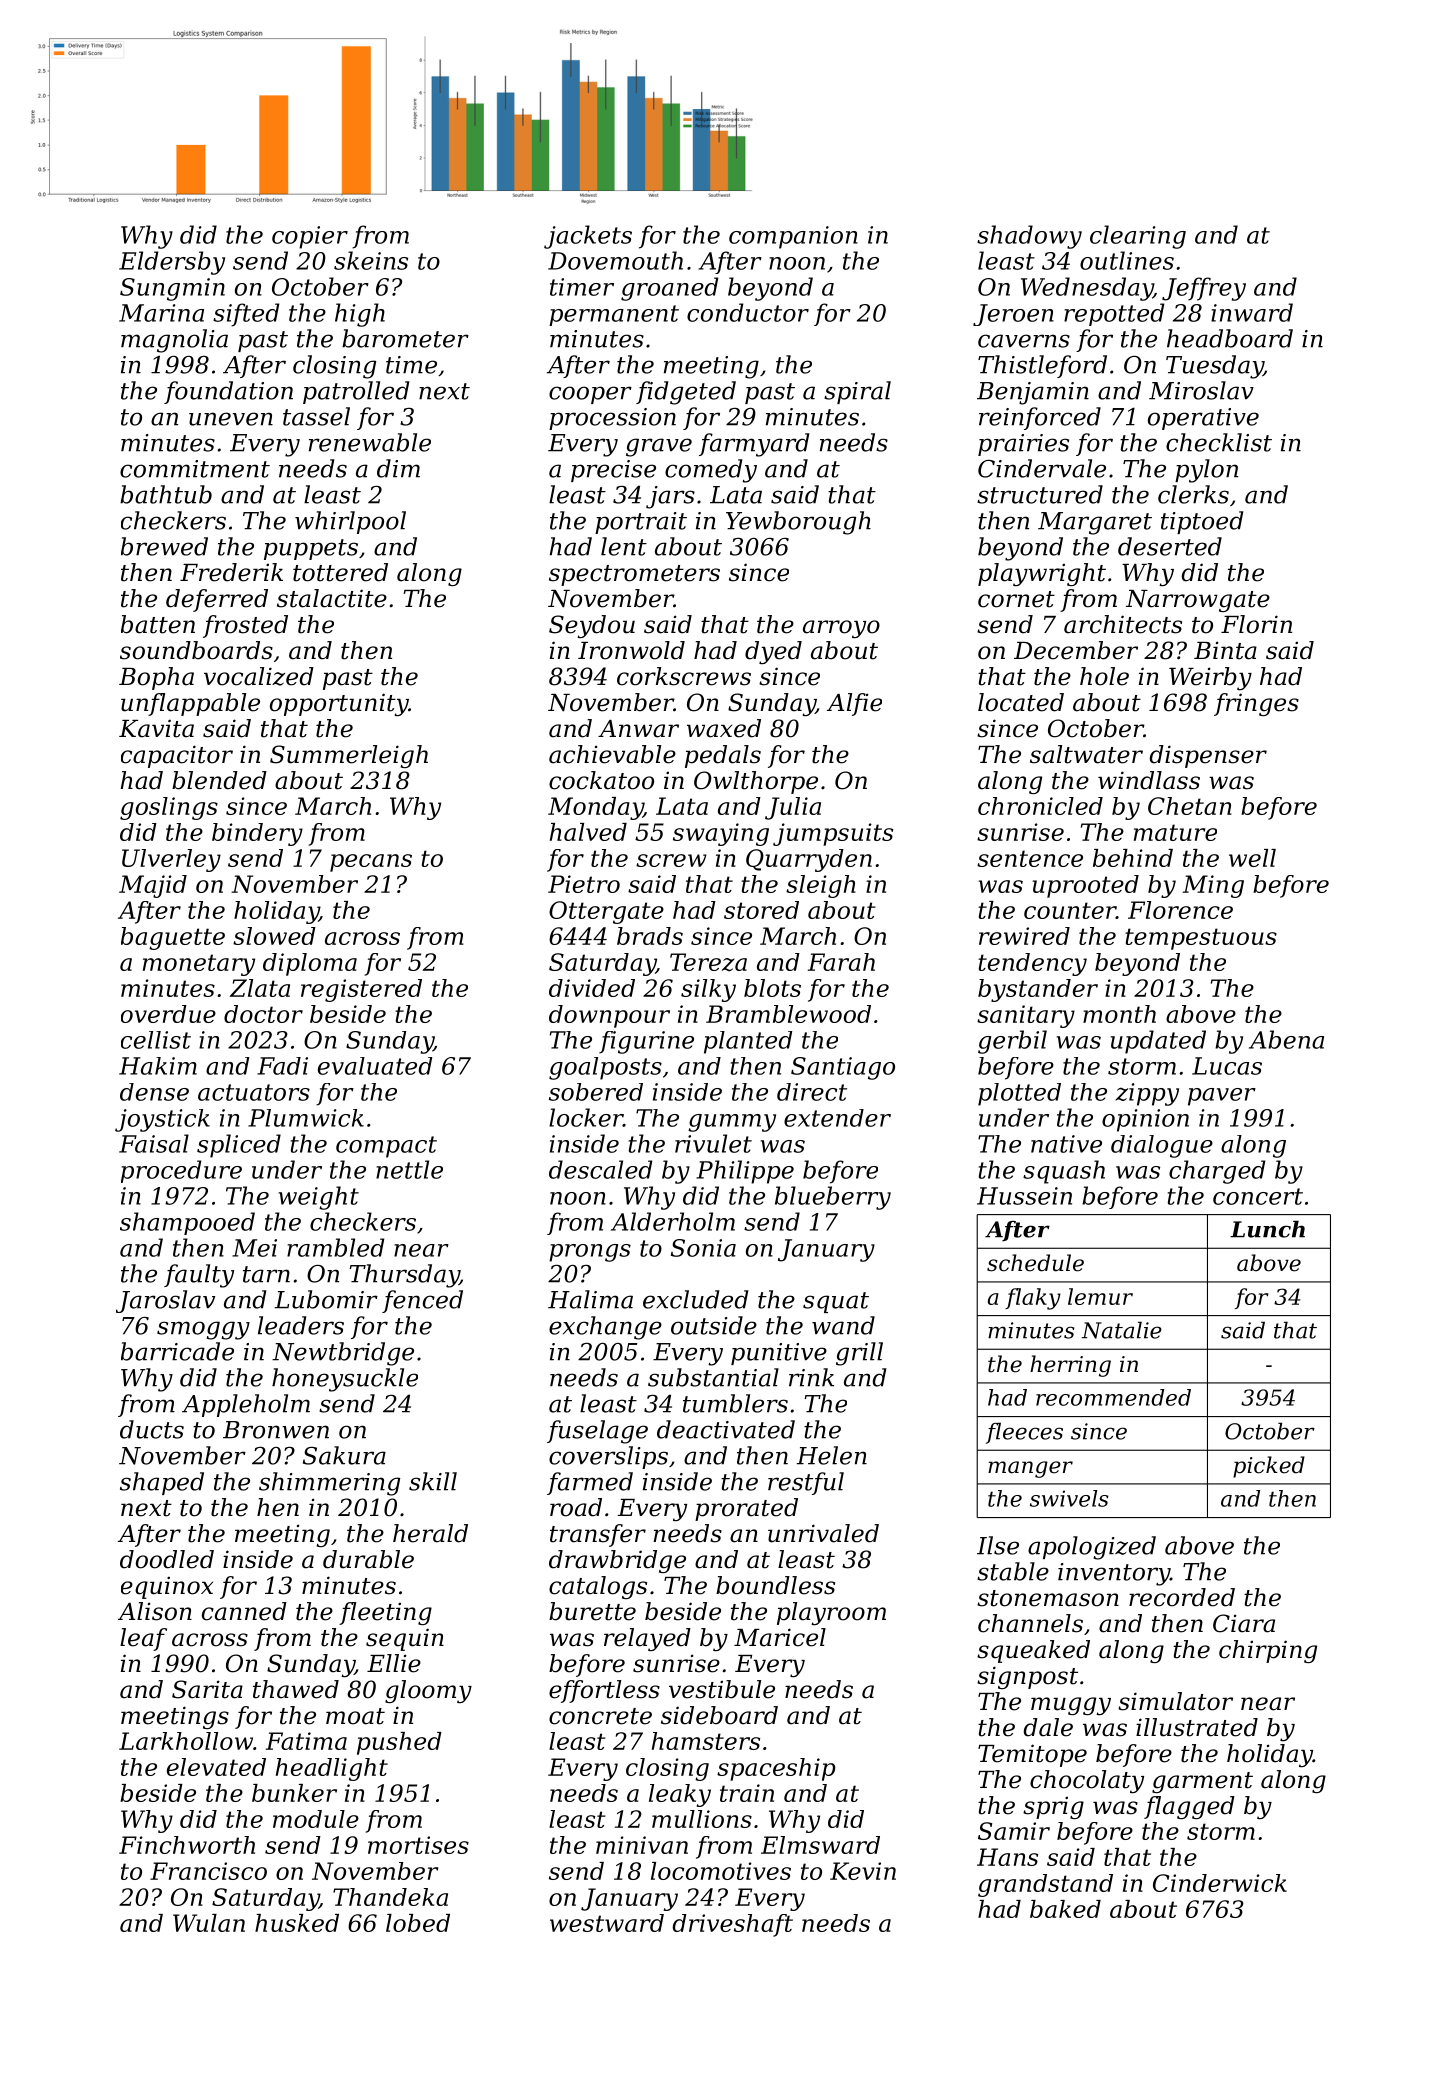 The width and height of the screenshot is (1450, 2100). I want to click on Eldersby, so click(172, 263).
